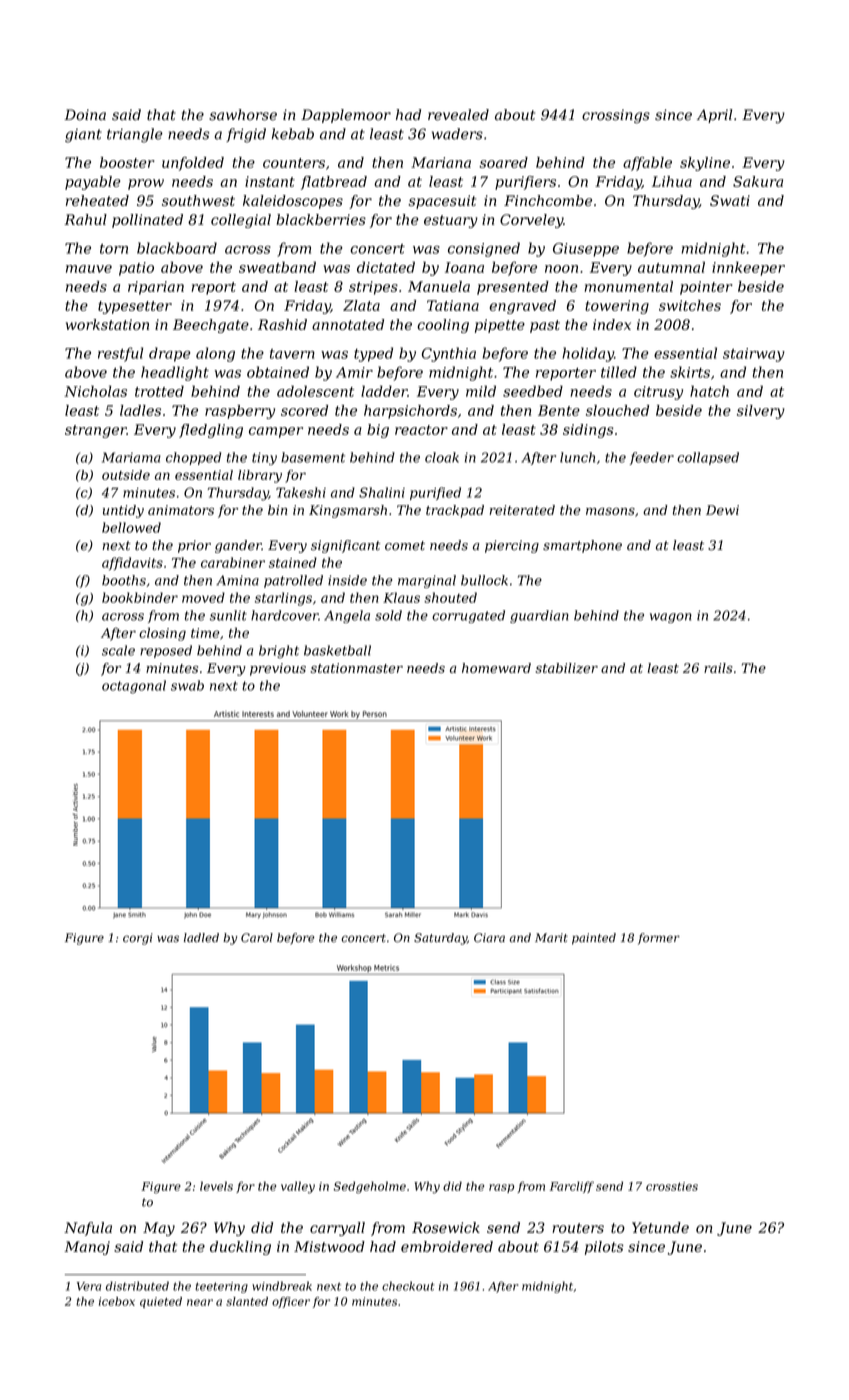 The height and width of the document is (1400, 849). Describe the element at coordinates (660, 1227) in the document. I see `Yetunde` at that location.
